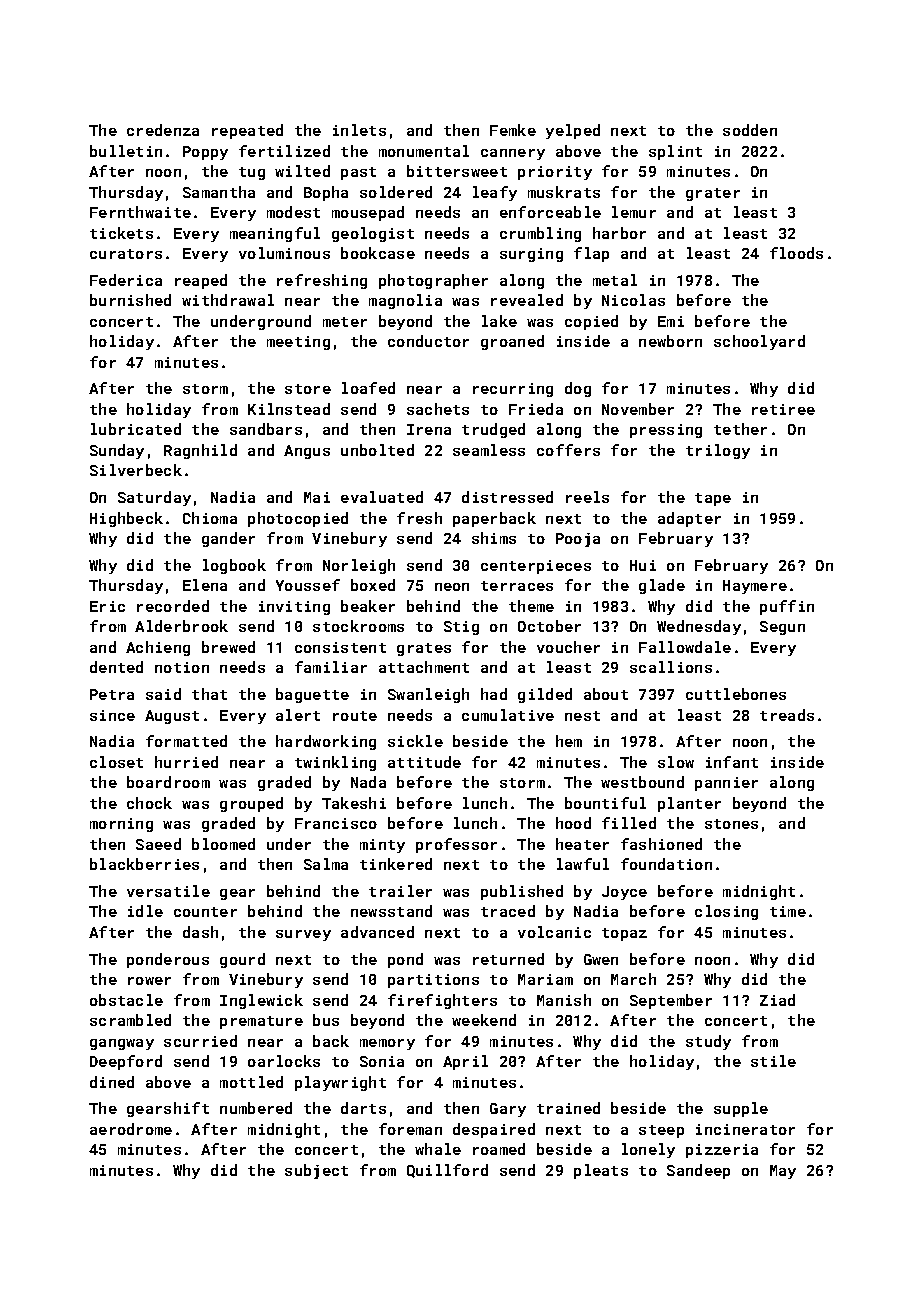 Image resolution: width=924 pixels, height=1308 pixels. I want to click on credenza, so click(163, 130).
